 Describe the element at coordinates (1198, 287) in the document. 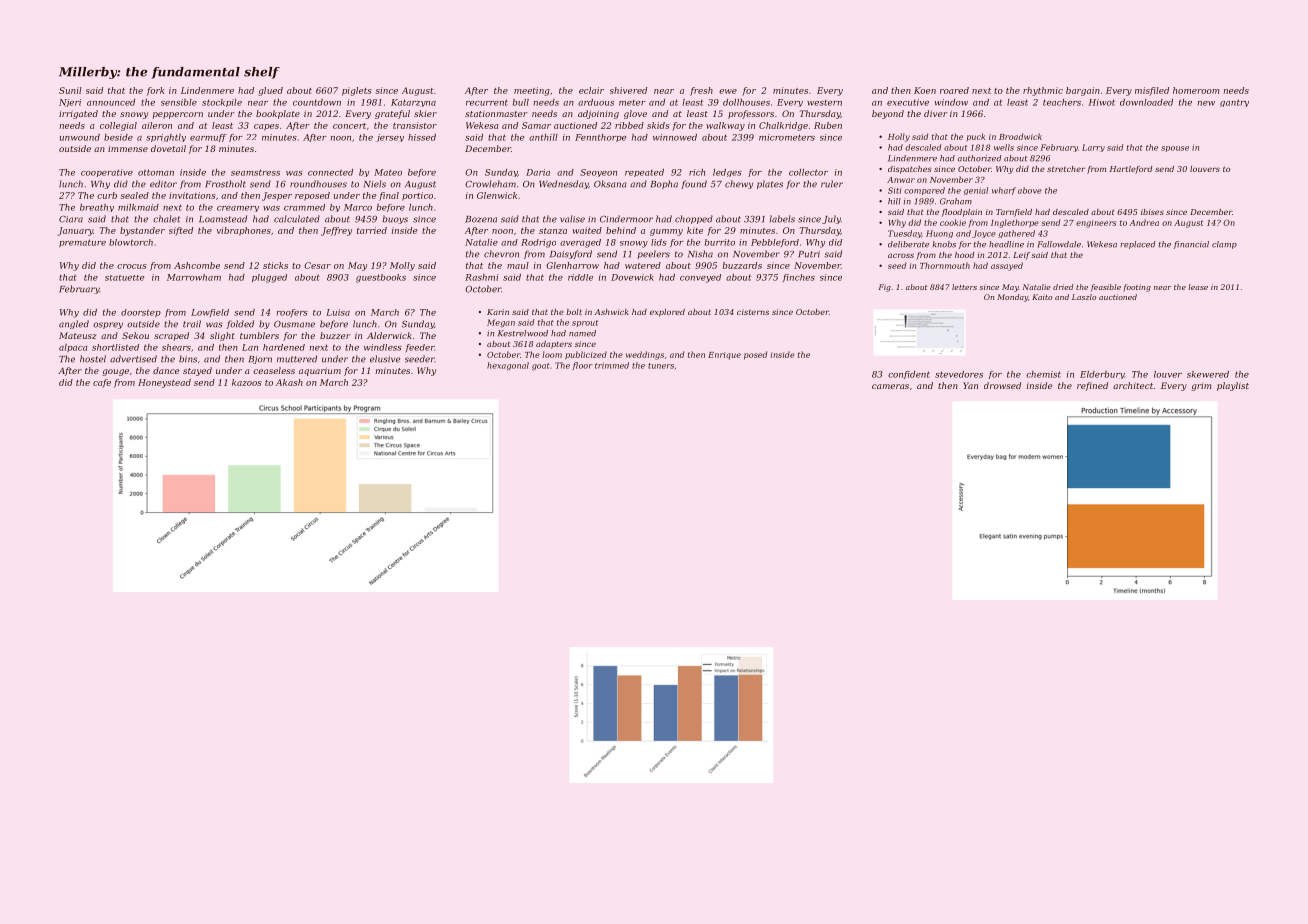

I see `lease` at that location.
